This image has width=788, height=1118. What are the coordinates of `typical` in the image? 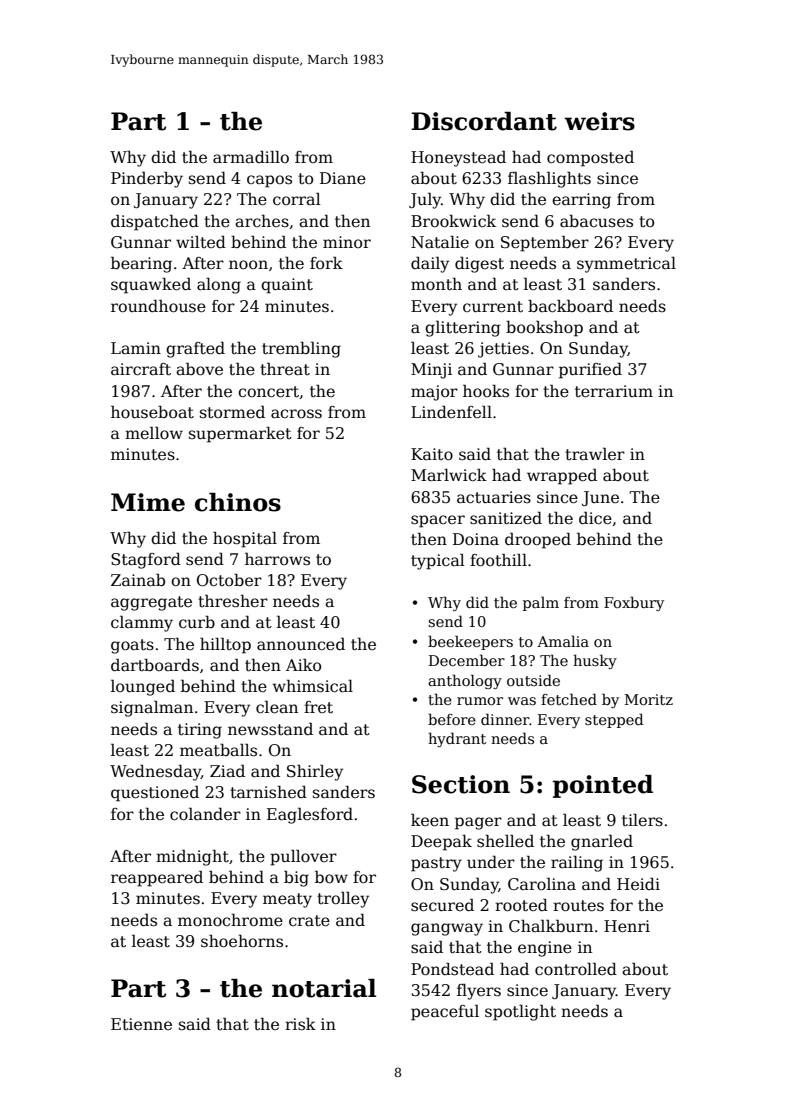 It's located at (438, 561).
